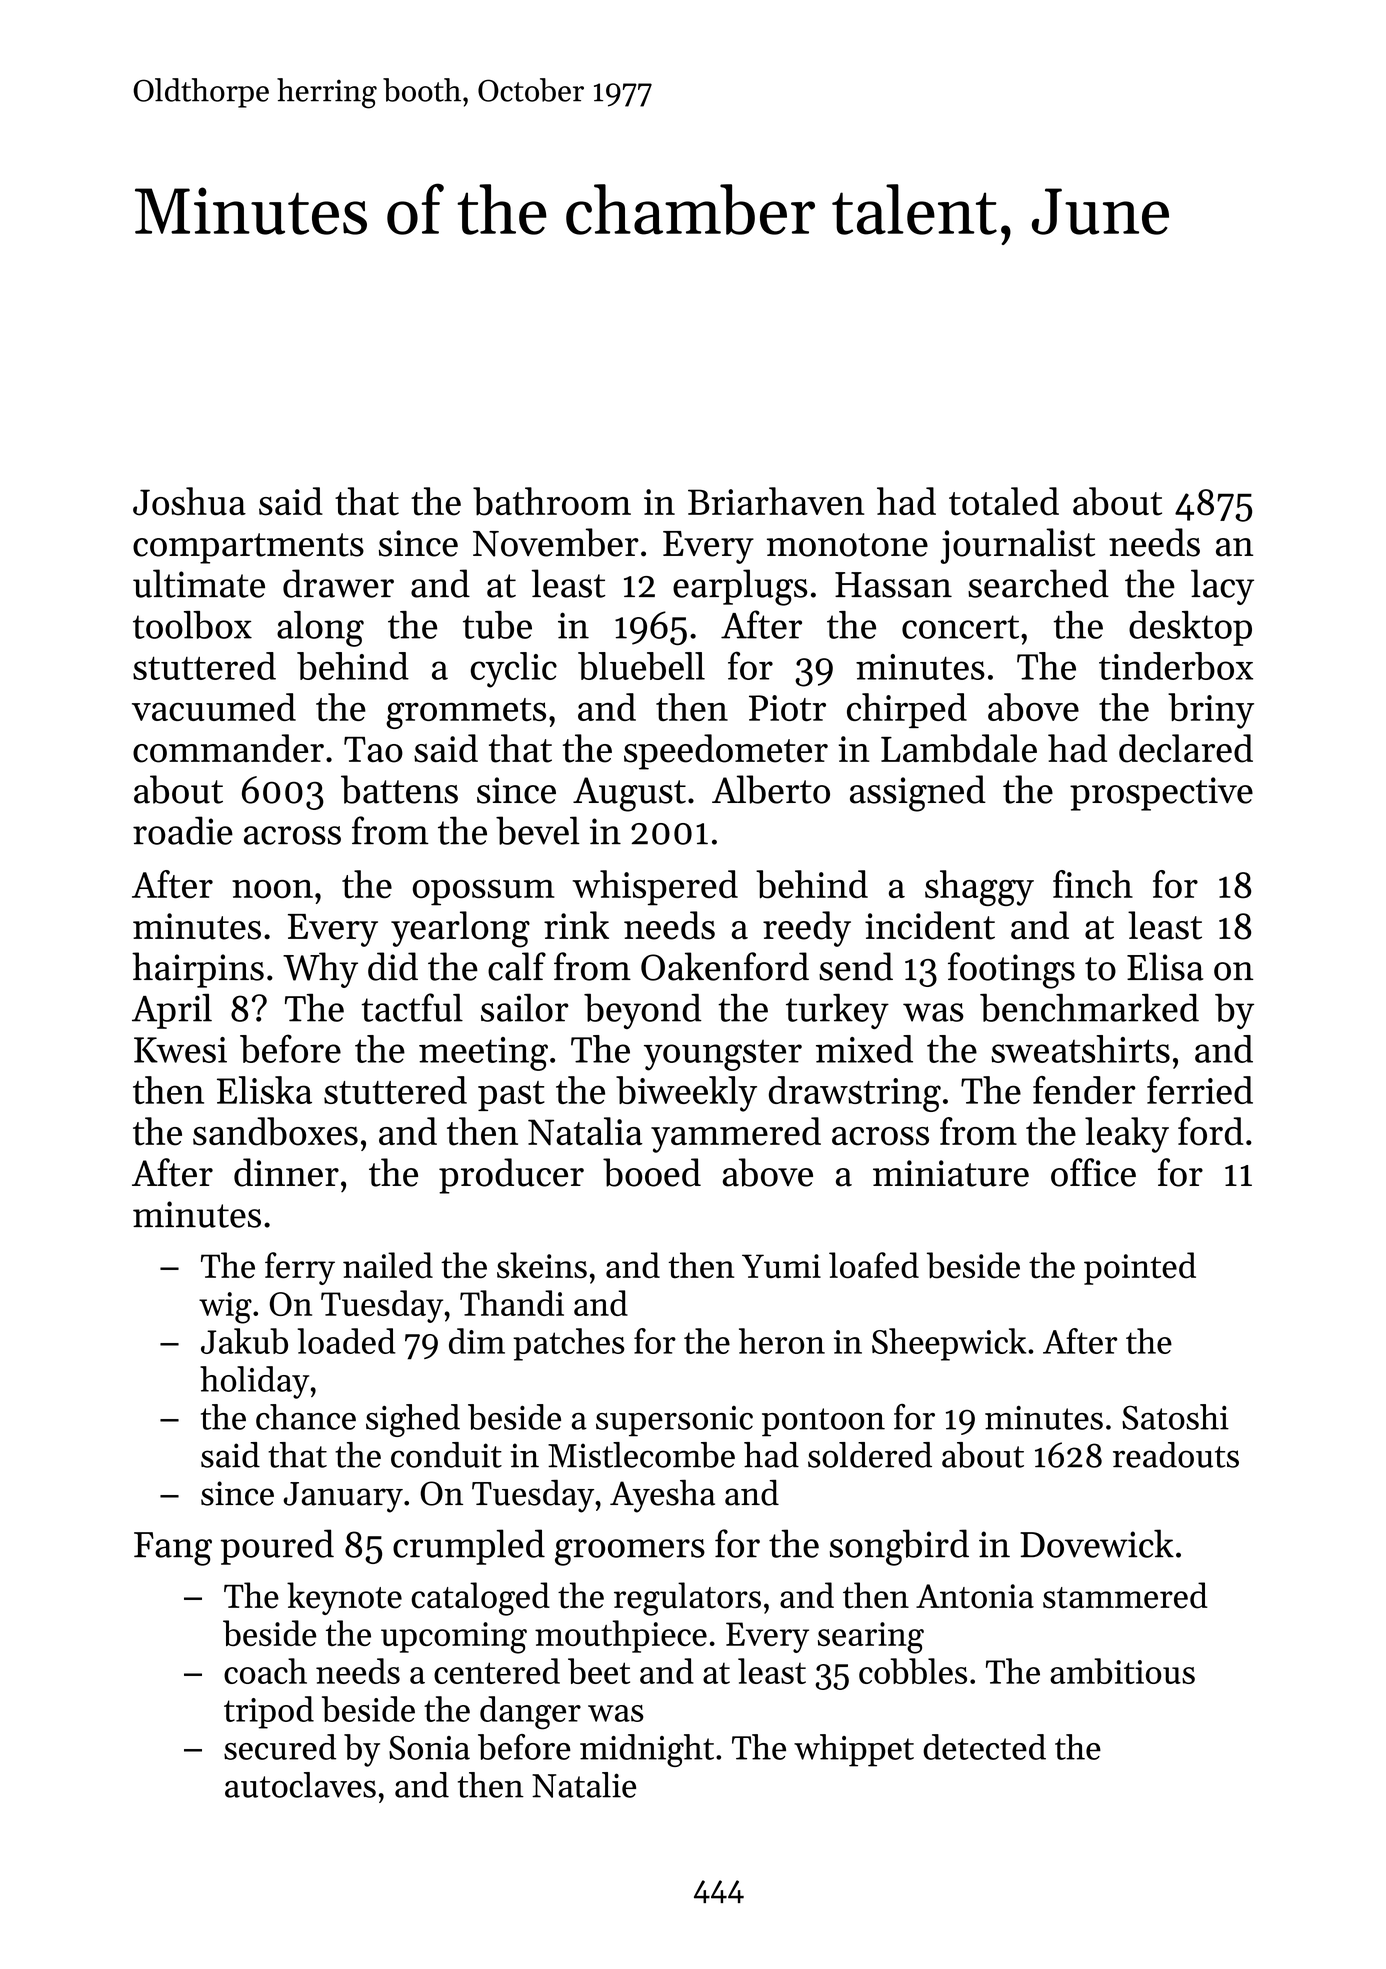  What do you see at coordinates (584, 1785) in the screenshot?
I see `Natalie` at bounding box center [584, 1785].
